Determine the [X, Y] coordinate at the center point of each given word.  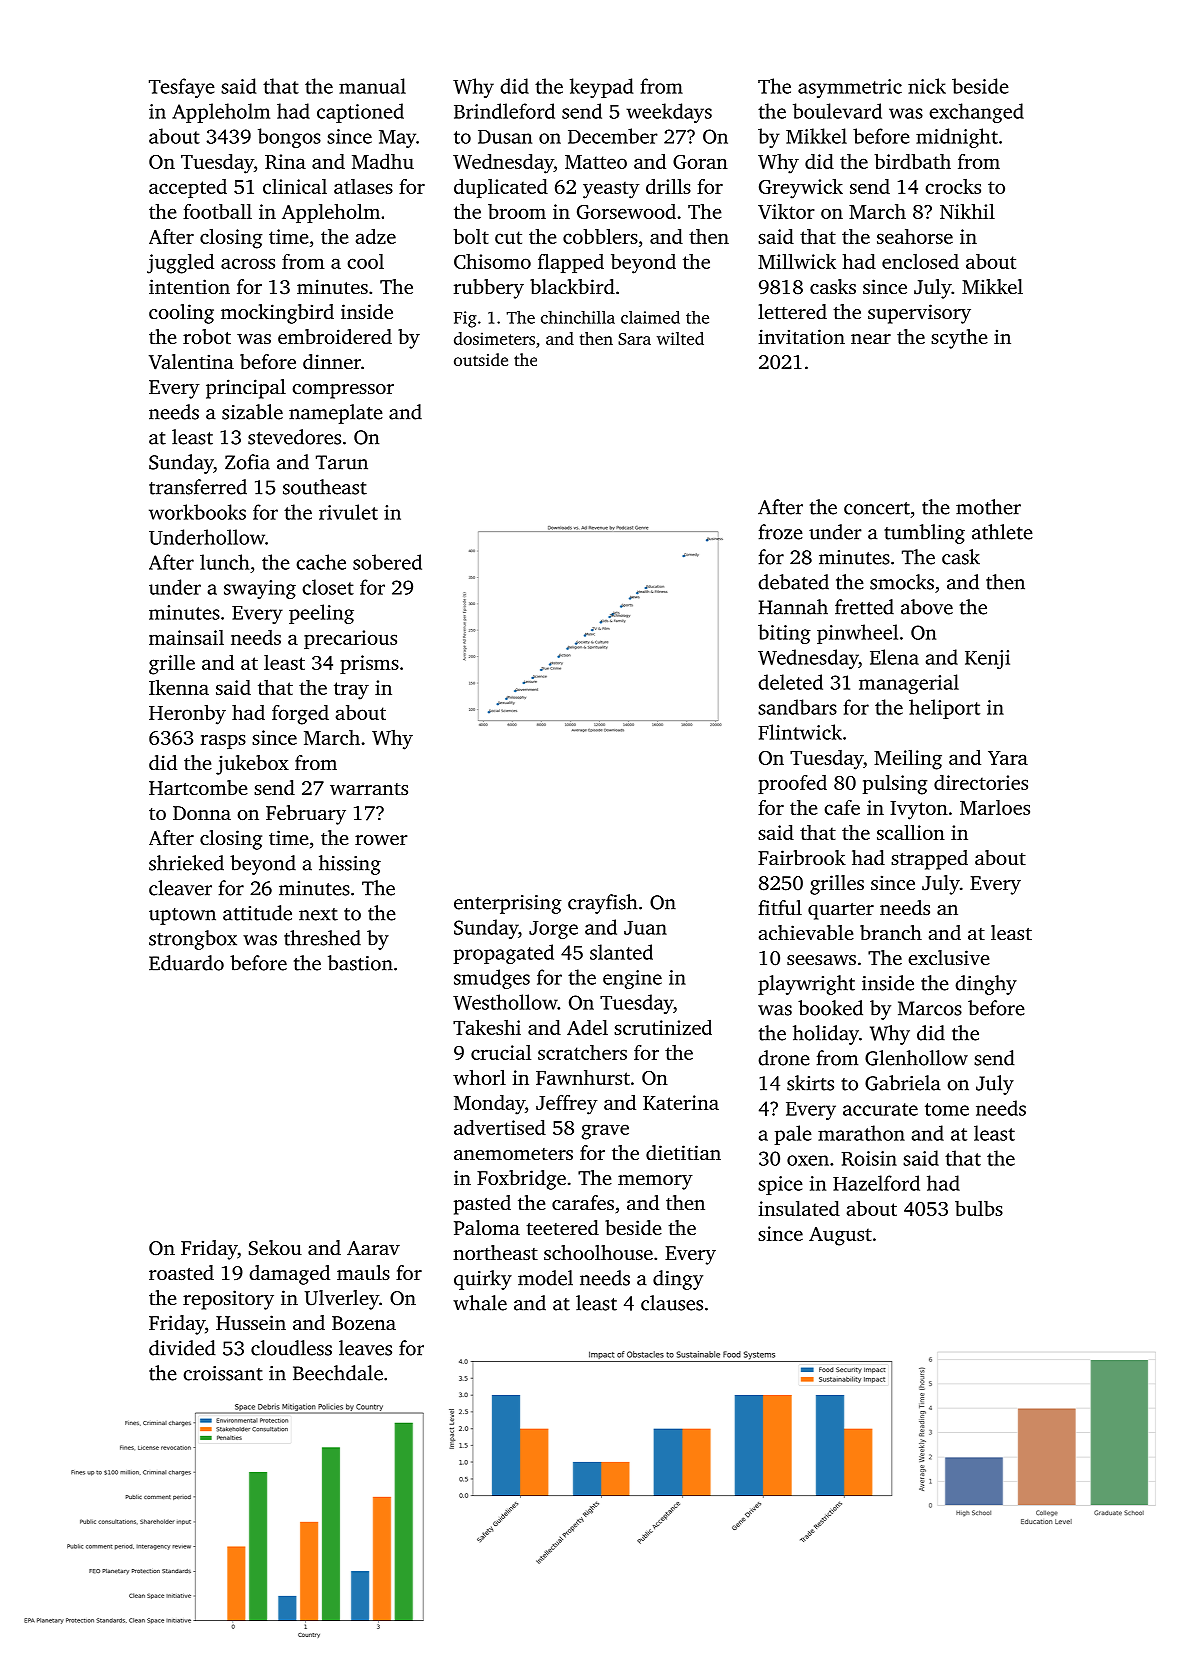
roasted [181, 1272]
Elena [894, 657]
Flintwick [800, 732]
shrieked [186, 863]
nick [927, 86]
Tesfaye [182, 88]
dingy [678, 1280]
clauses [672, 1303]
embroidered [335, 336]
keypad [601, 88]
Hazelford [876, 1183]
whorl [479, 1077]
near [871, 339]
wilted [680, 338]
